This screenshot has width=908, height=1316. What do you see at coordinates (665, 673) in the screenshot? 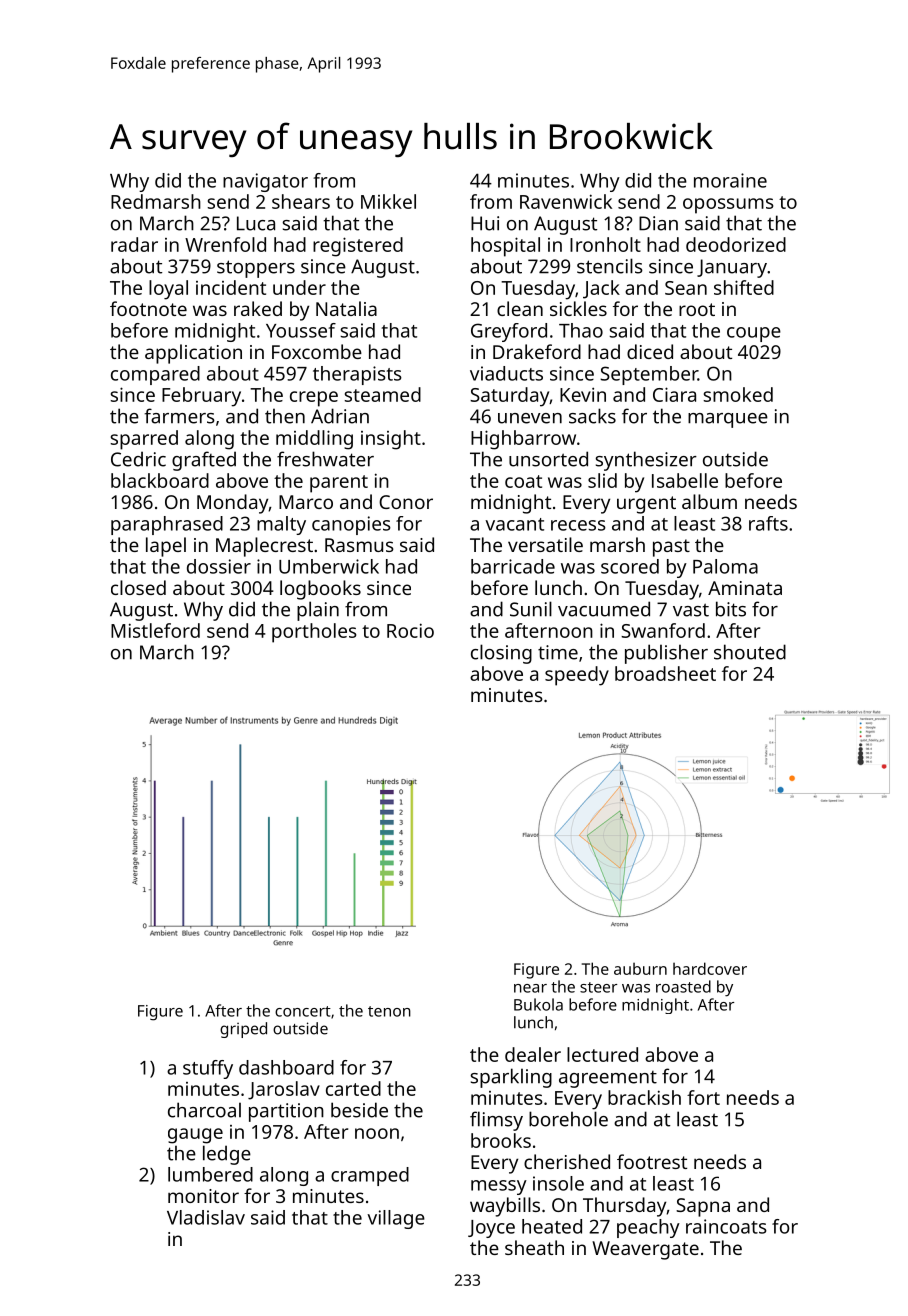
I see `broadsheet` at bounding box center [665, 673].
